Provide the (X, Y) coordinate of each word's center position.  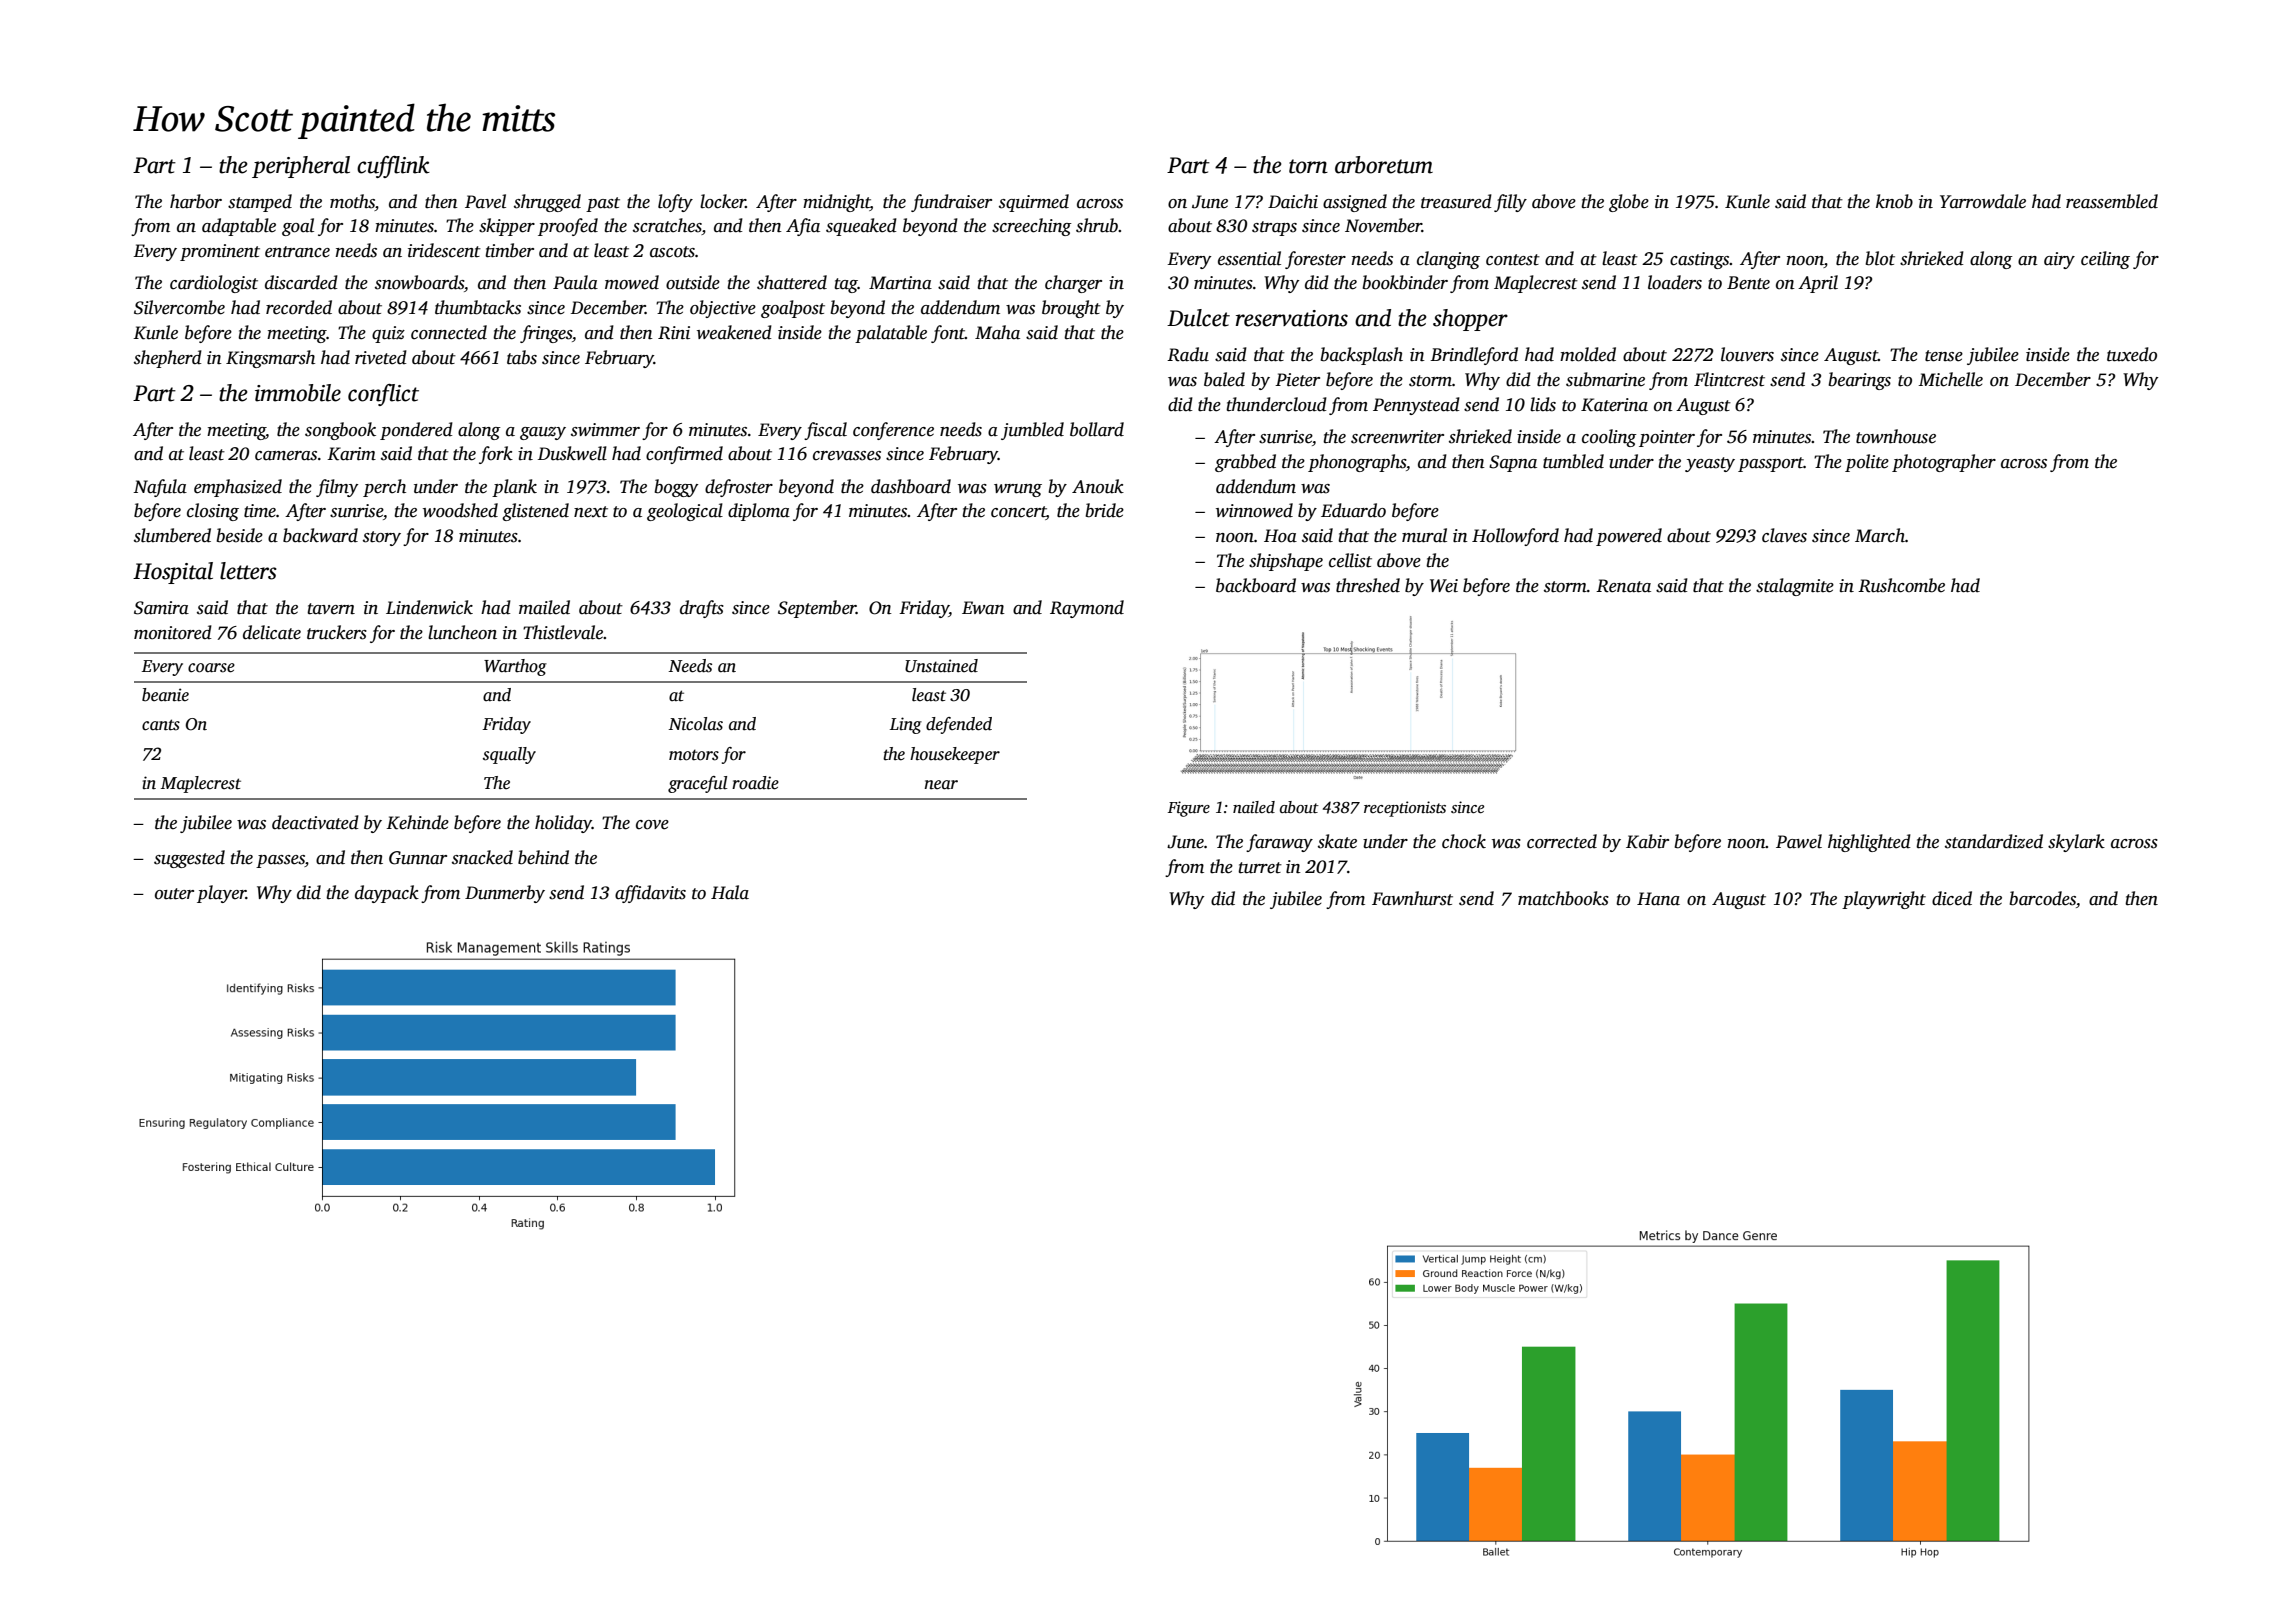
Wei (1444, 586)
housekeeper (955, 755)
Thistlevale (563, 632)
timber (509, 250)
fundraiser (951, 203)
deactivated (315, 822)
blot (1880, 258)
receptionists (1405, 809)
